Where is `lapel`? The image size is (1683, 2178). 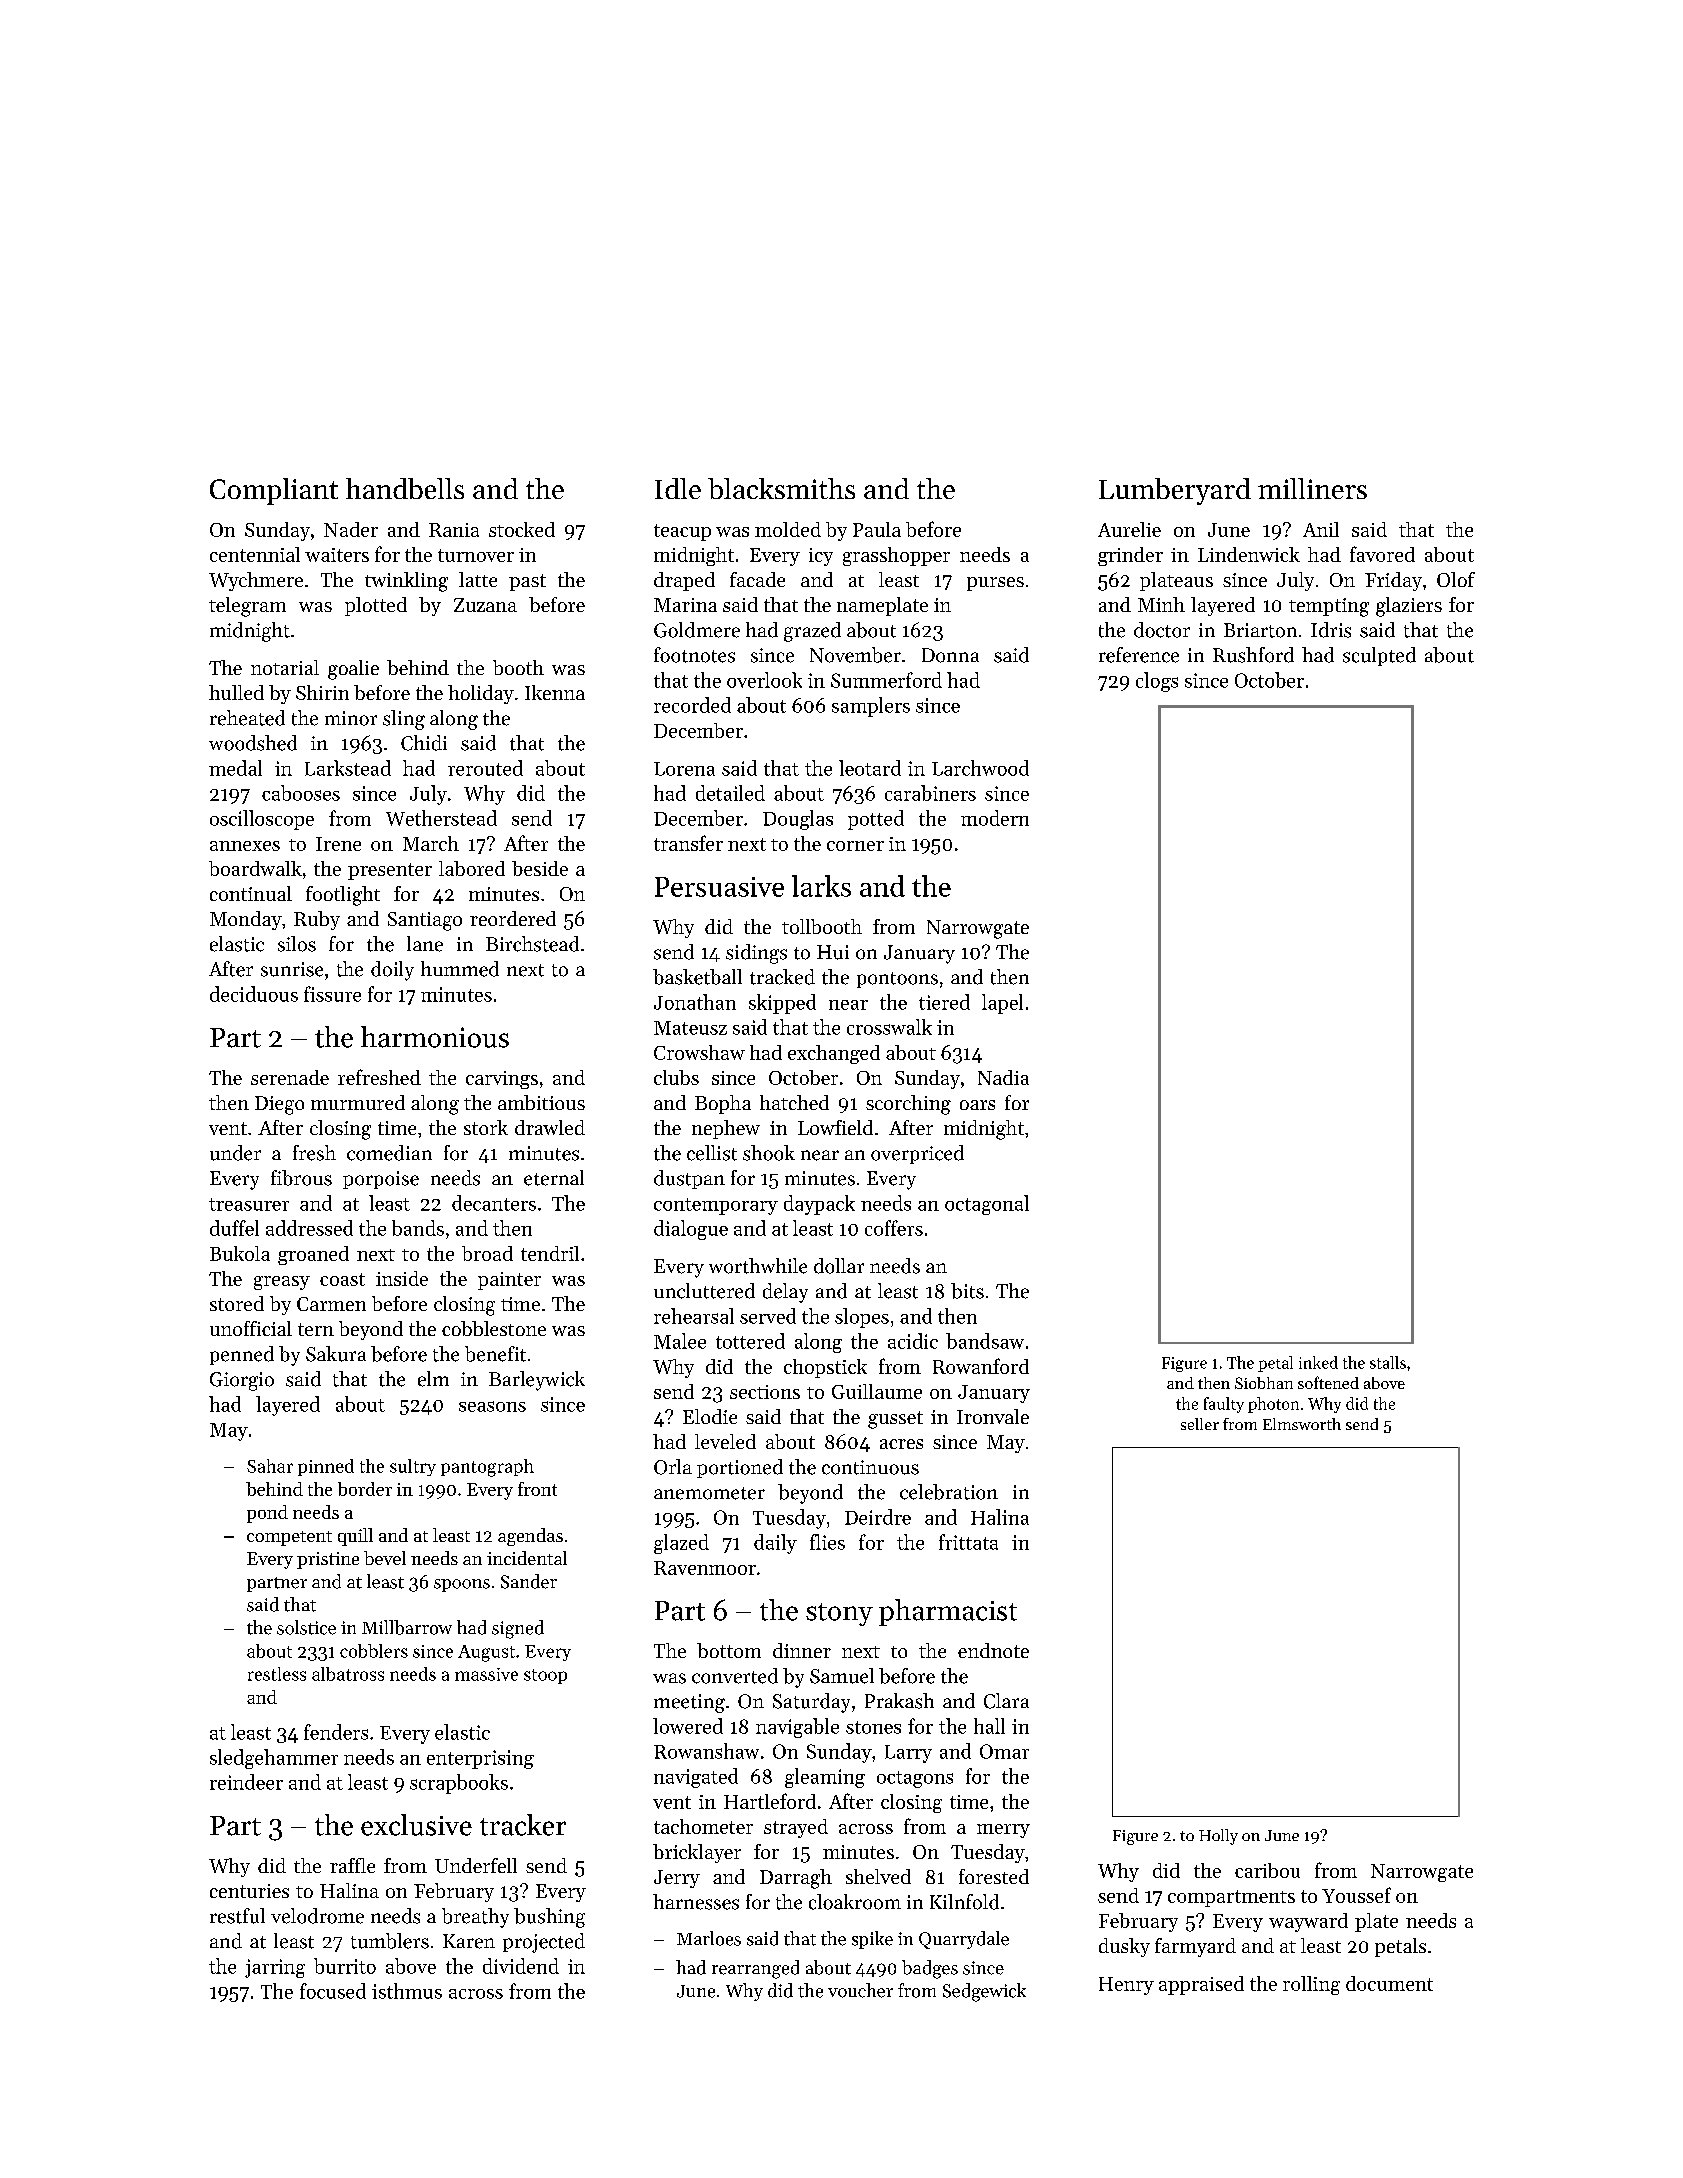
lapel is located at coordinates (1002, 1004).
